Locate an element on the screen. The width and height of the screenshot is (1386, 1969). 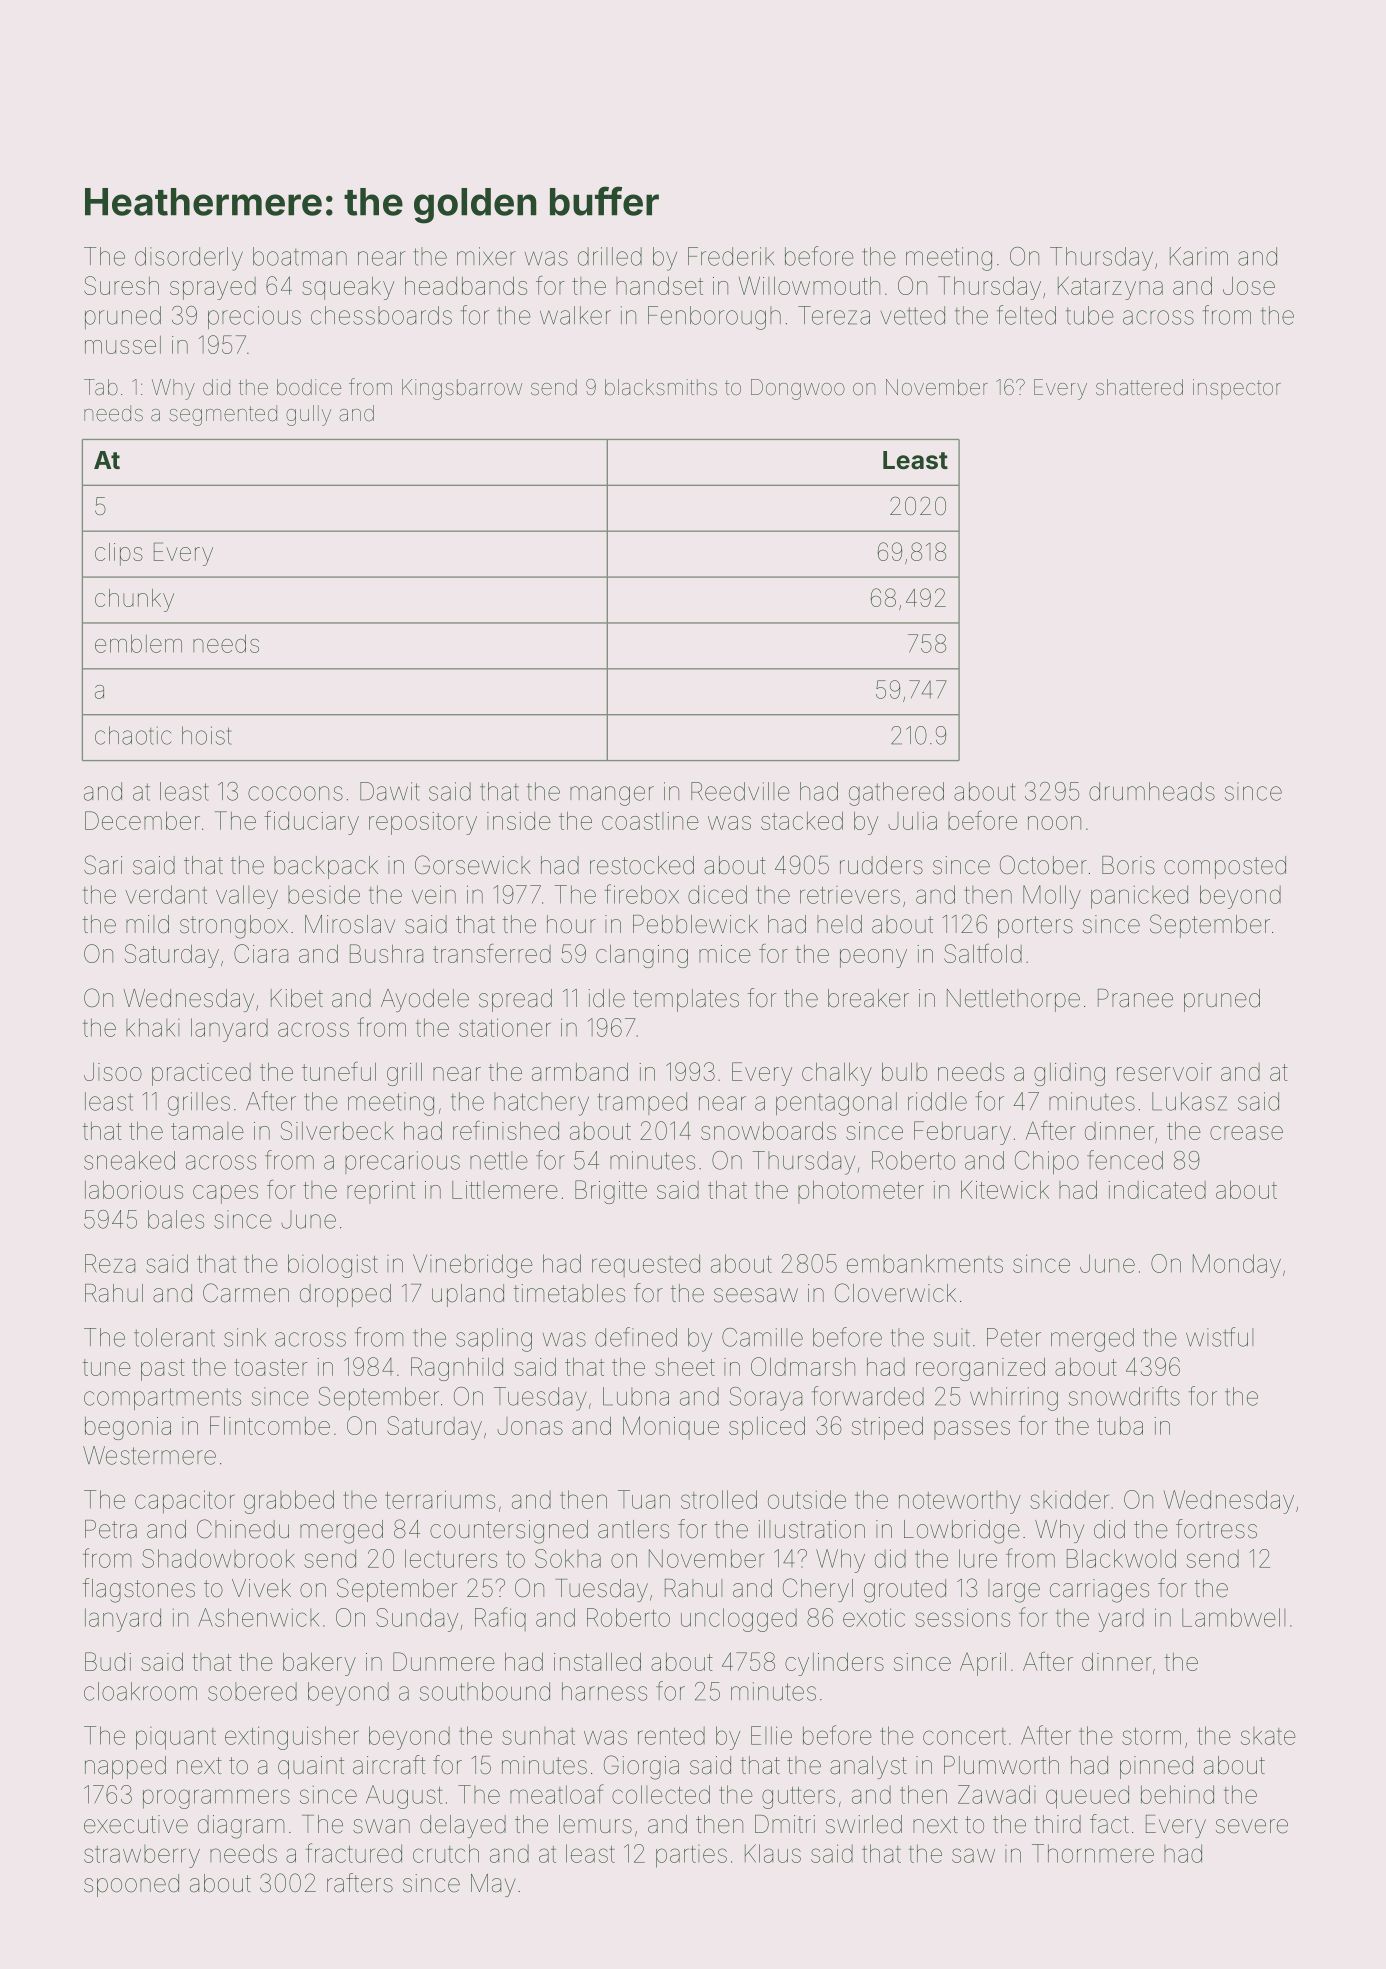
executive is located at coordinates (136, 1824).
